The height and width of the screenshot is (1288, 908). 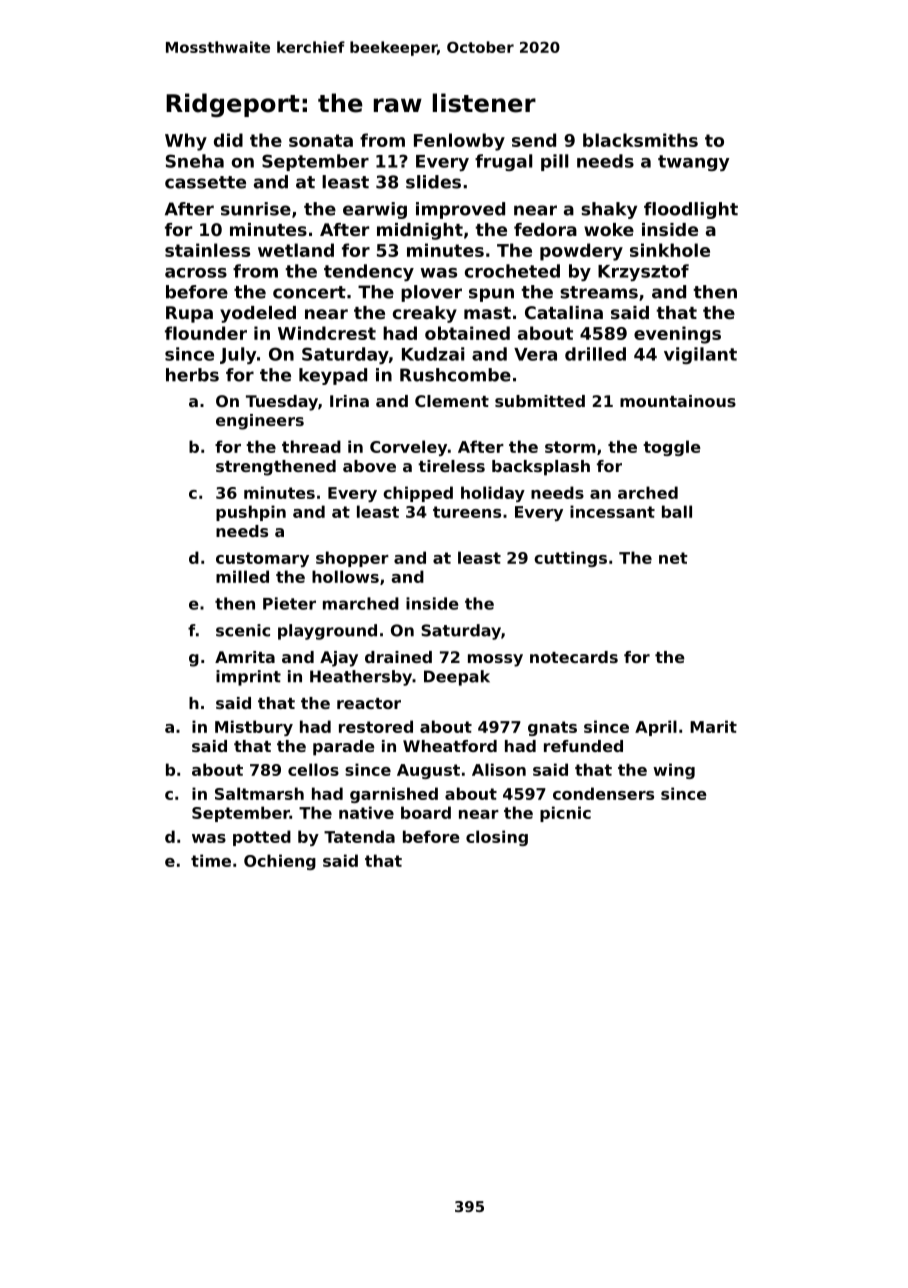 I want to click on improved, so click(x=460, y=210).
